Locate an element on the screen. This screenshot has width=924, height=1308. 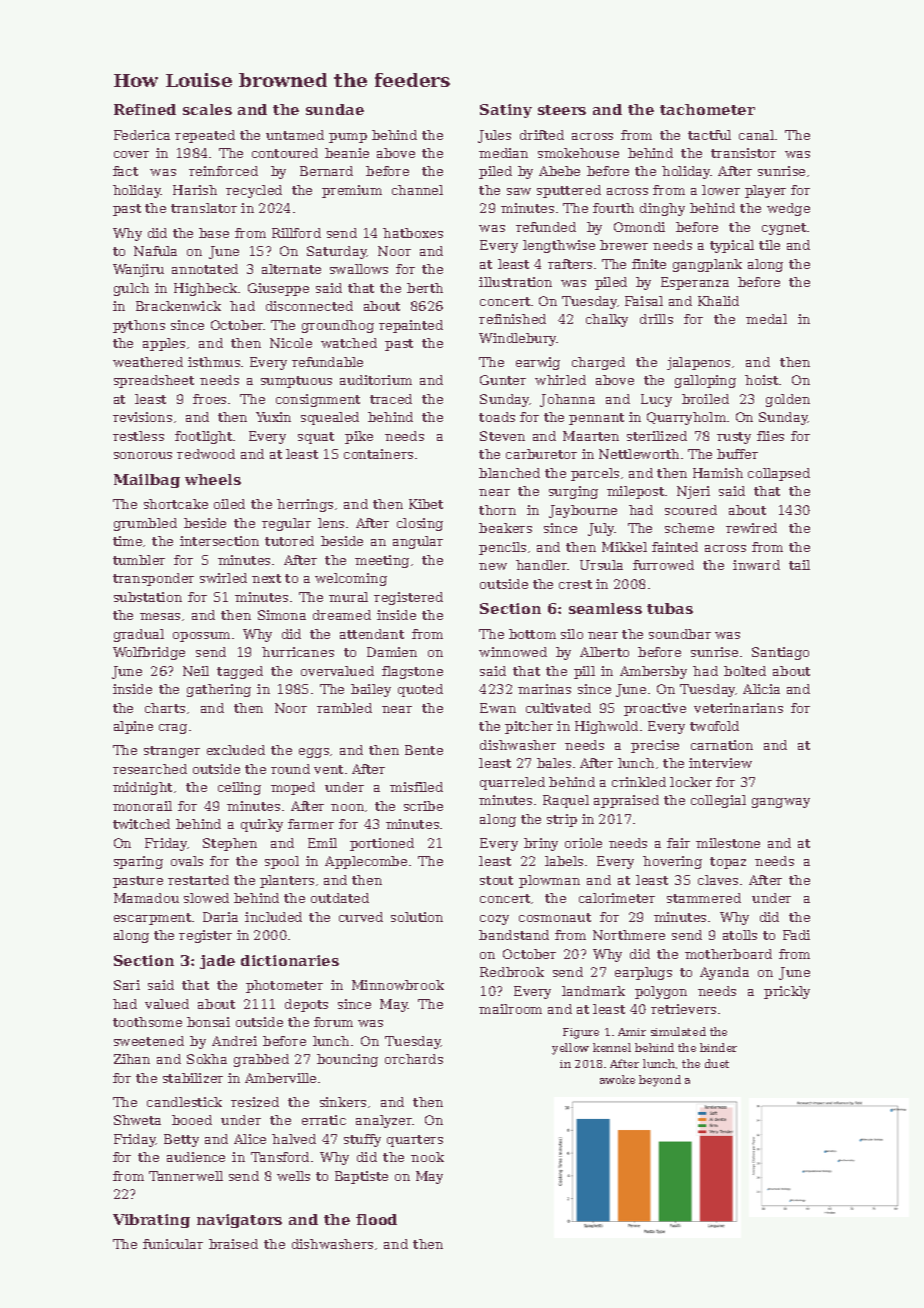
simulated is located at coordinates (678, 1031).
